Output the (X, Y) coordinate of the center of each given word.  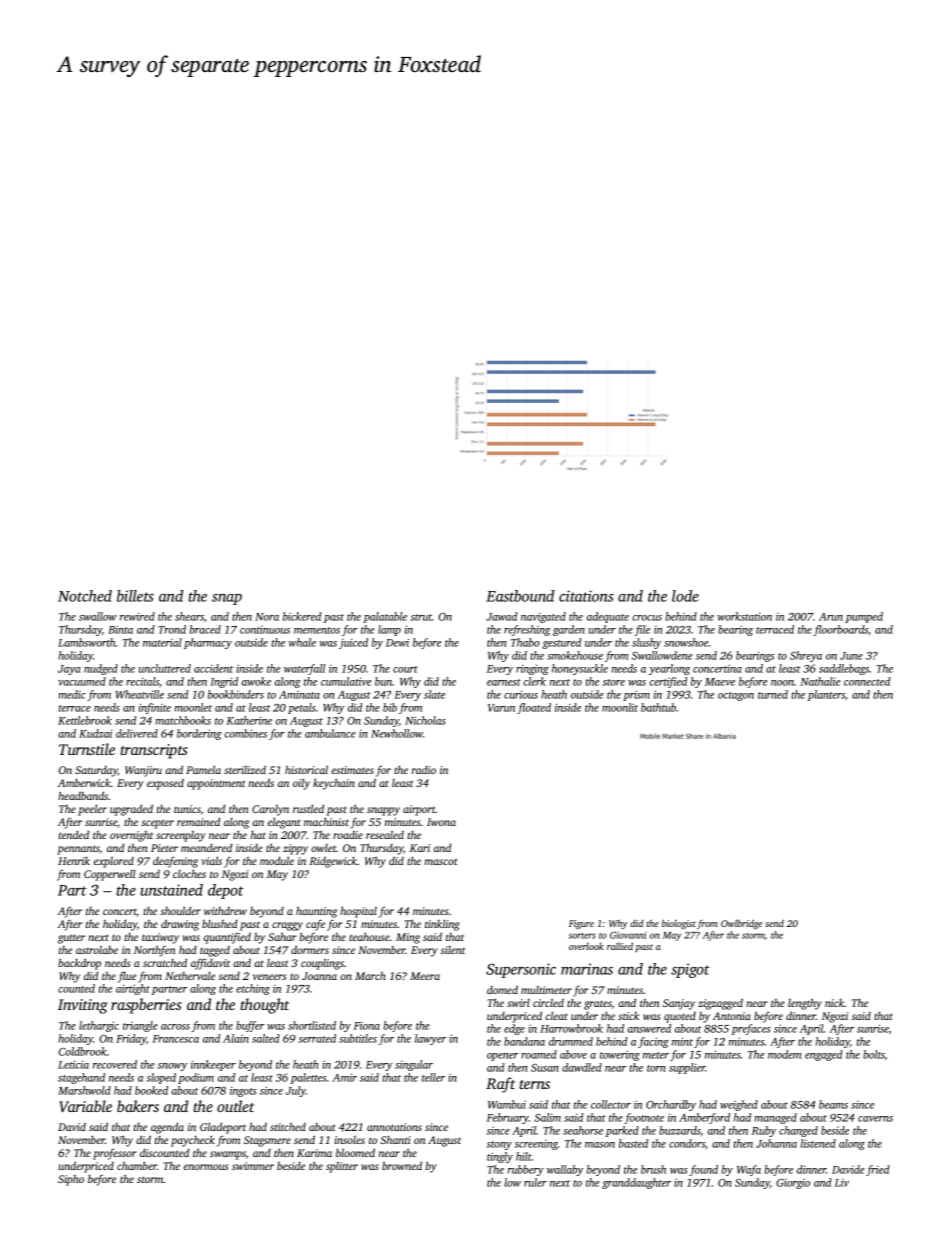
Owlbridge (741, 924)
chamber (137, 1165)
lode (685, 596)
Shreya (806, 656)
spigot (690, 970)
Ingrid (224, 682)
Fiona (367, 1025)
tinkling (442, 925)
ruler (535, 1182)
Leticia (73, 1064)
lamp (389, 630)
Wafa (749, 1170)
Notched (85, 596)
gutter (71, 939)
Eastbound (520, 596)
